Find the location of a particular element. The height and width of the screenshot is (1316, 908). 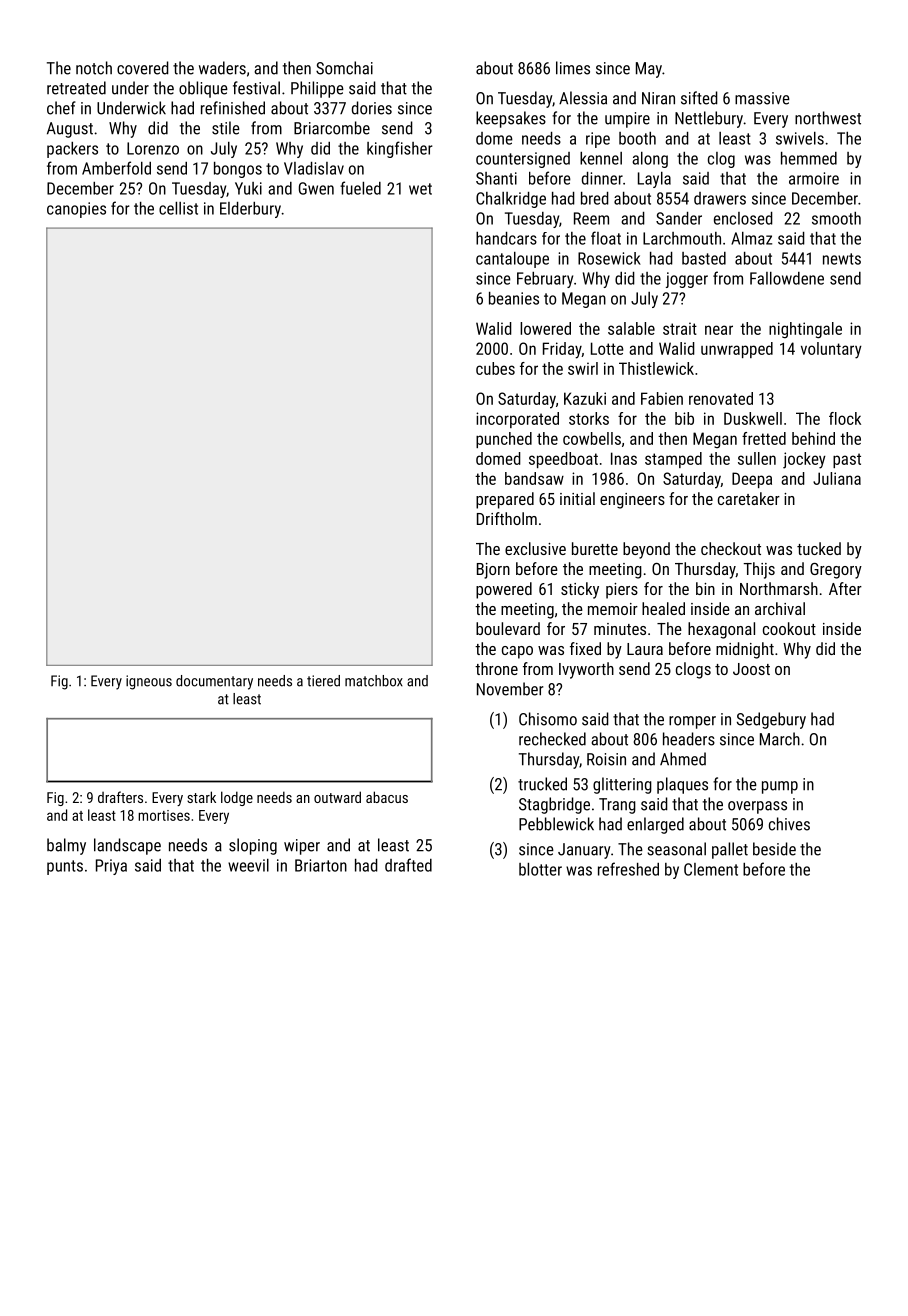

Gregory is located at coordinates (836, 571).
